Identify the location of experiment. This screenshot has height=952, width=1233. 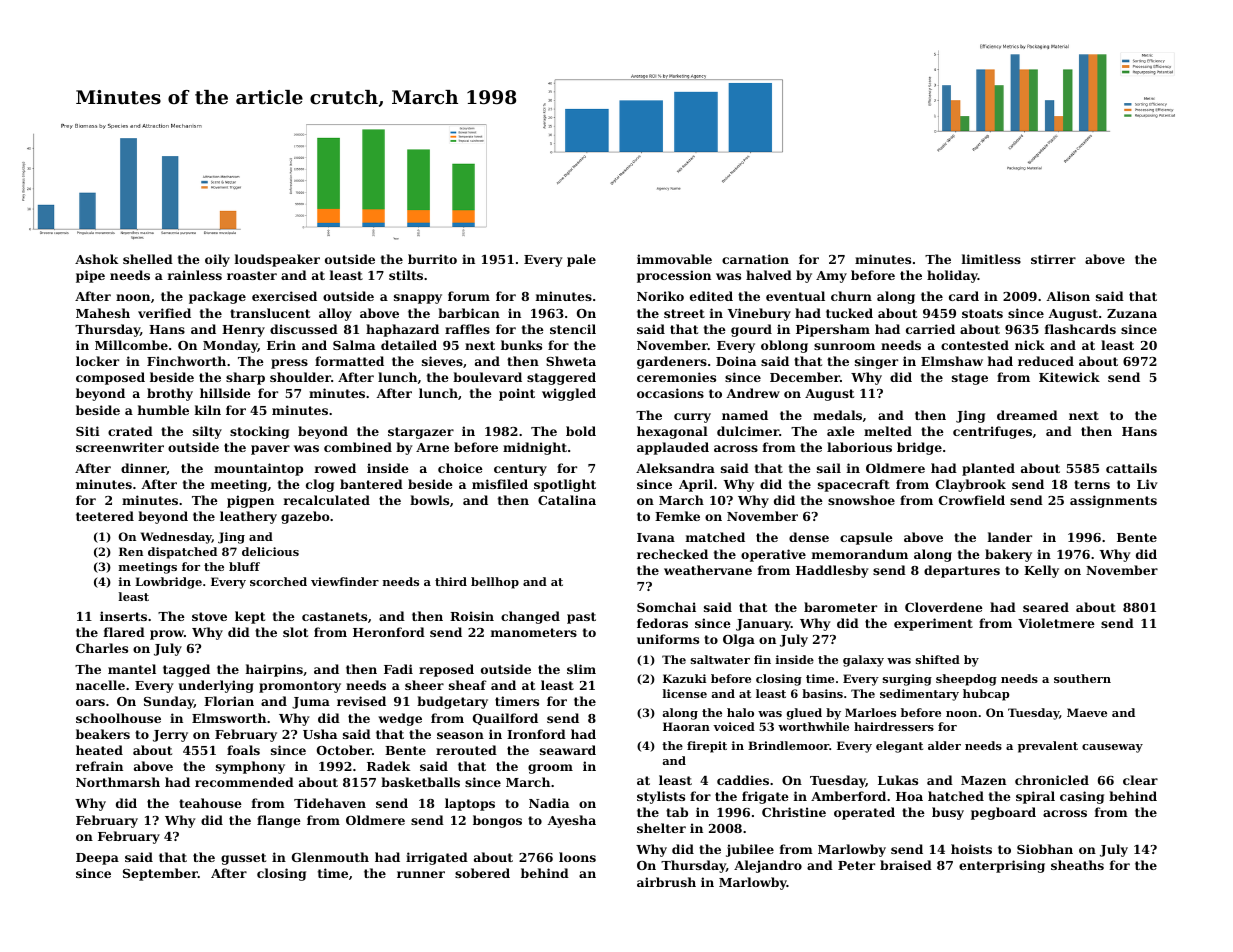
(933, 624).
